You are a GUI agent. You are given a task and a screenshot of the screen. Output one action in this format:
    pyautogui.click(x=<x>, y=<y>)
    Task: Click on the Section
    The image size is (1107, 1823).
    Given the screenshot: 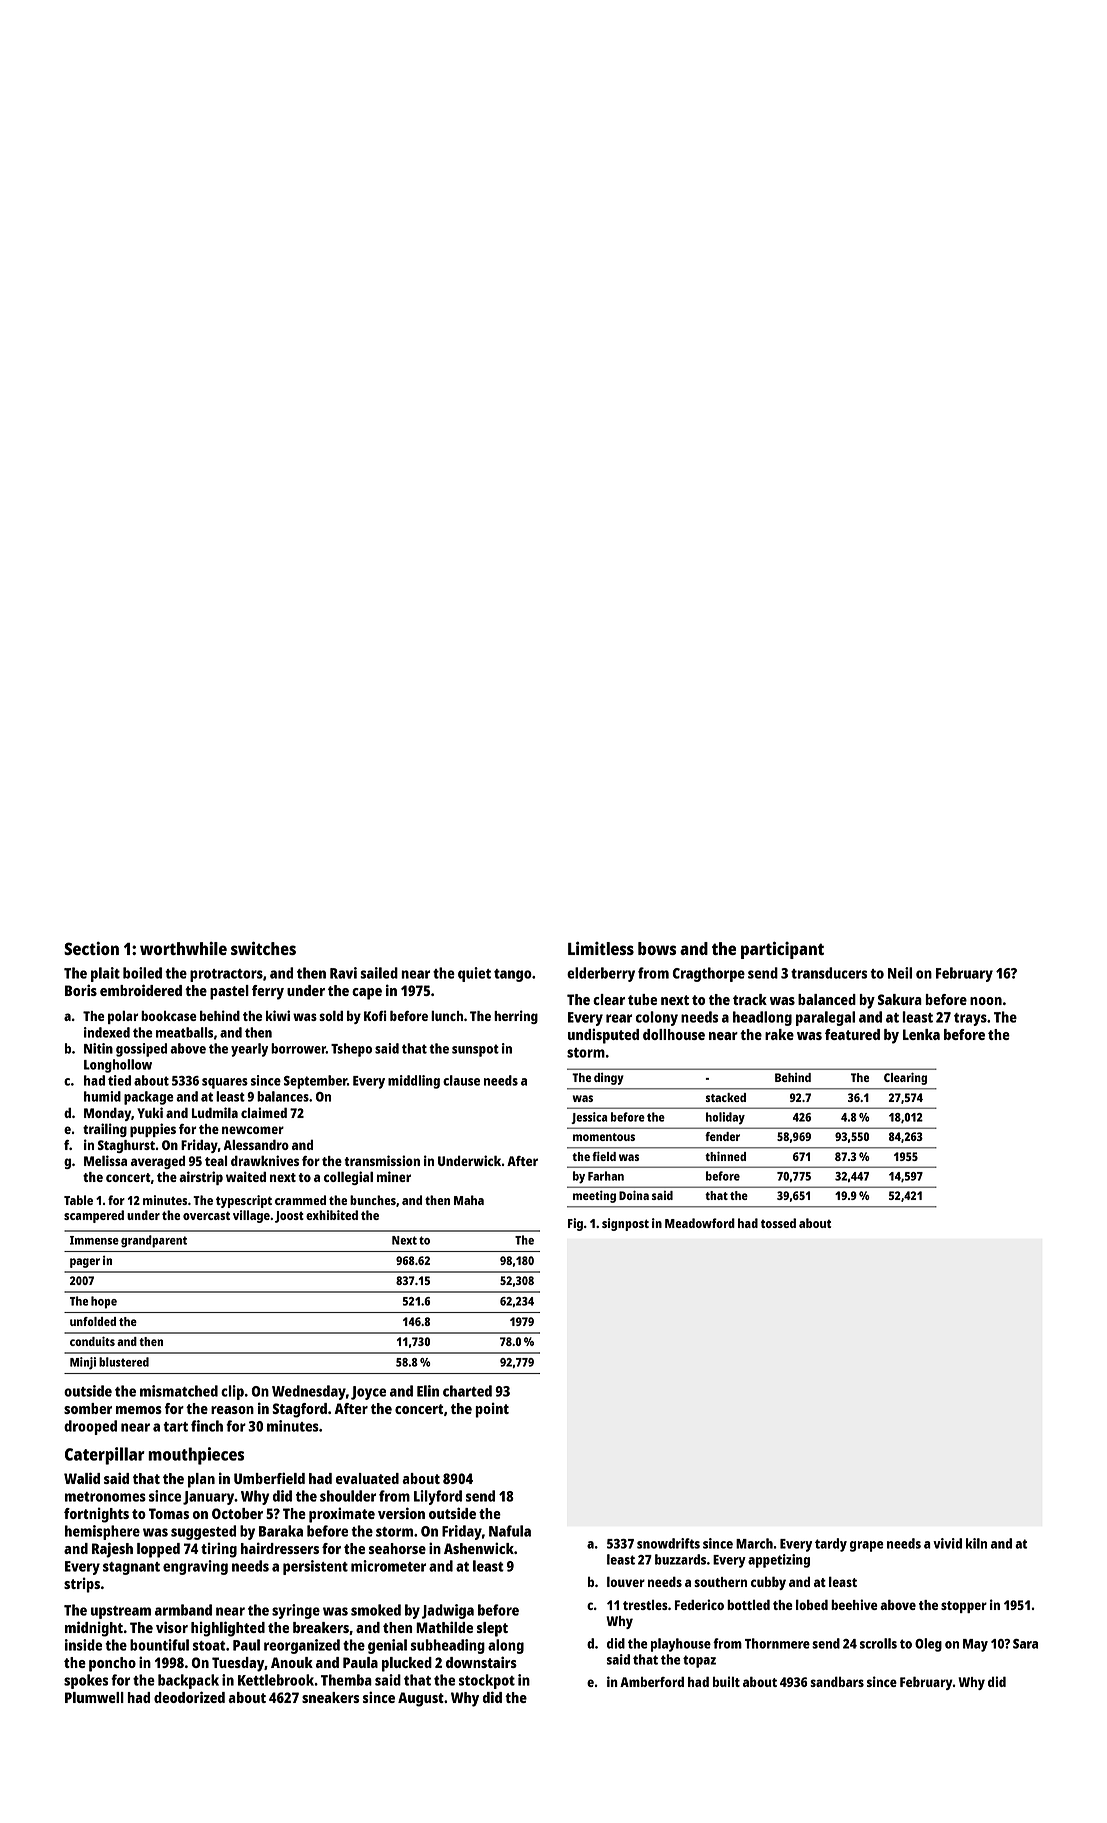 What is the action you would take?
    pyautogui.click(x=91, y=948)
